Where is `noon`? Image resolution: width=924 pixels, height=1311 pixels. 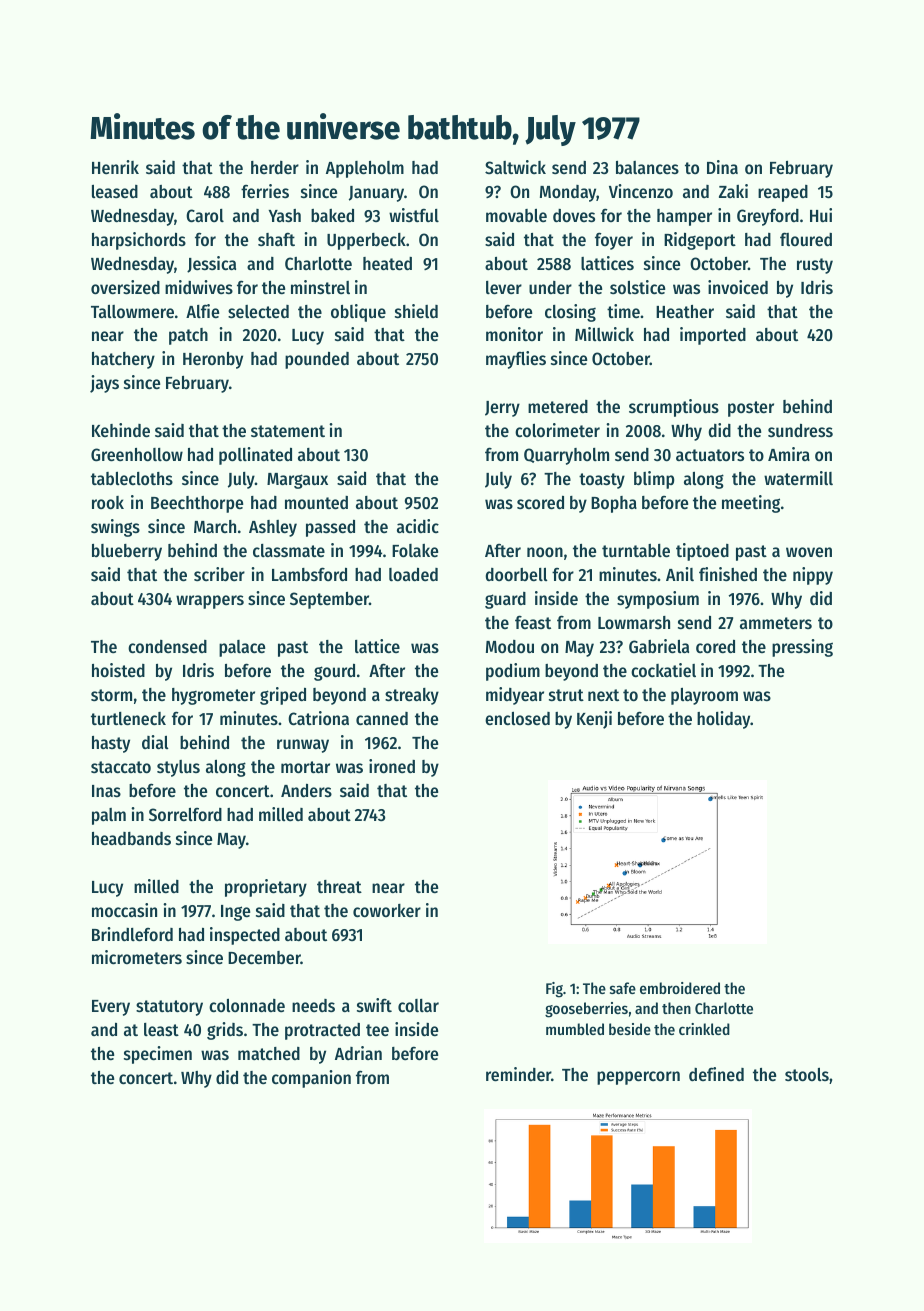
noon is located at coordinates (545, 552).
